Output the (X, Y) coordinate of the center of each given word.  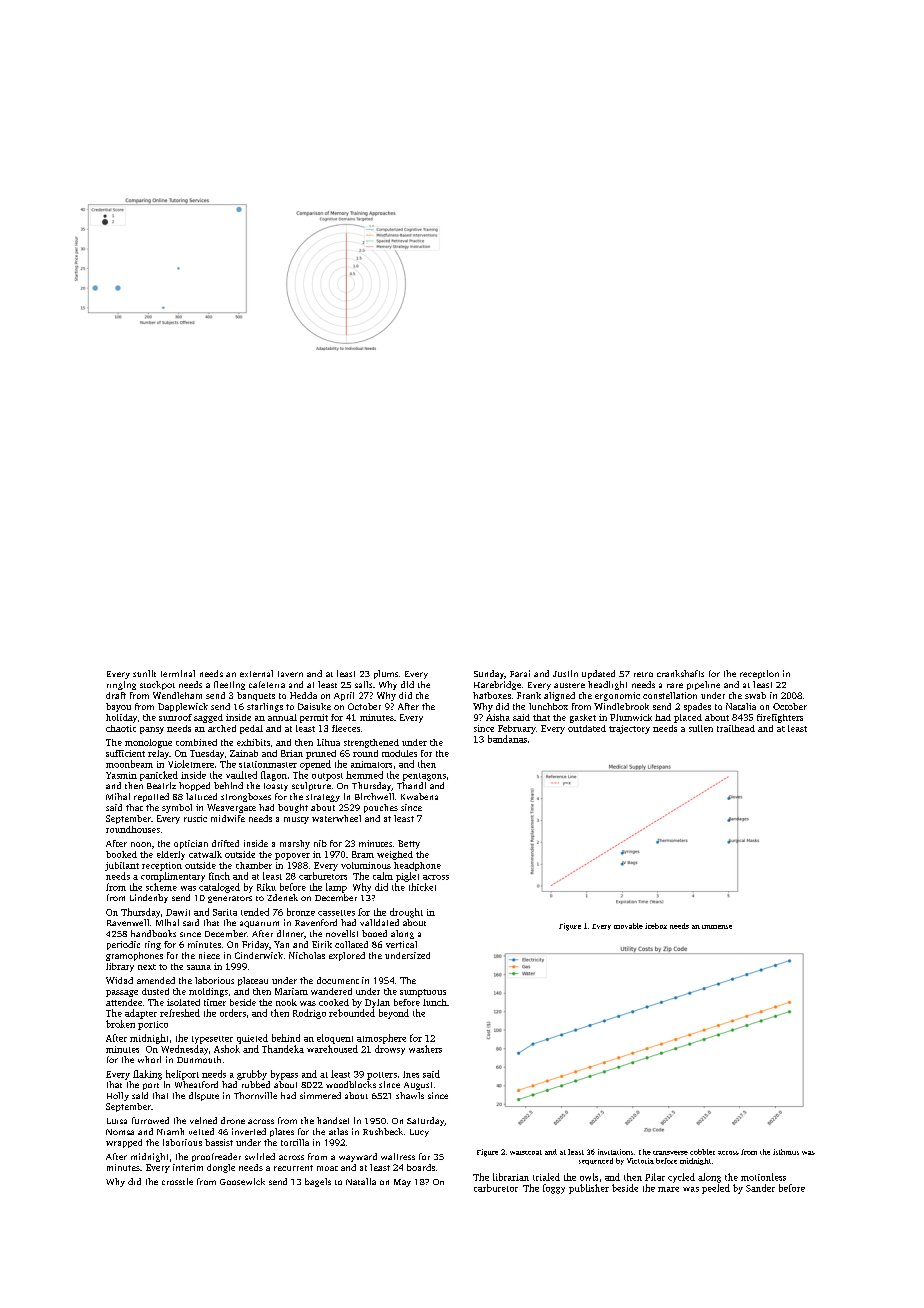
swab (755, 695)
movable (628, 926)
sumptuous (423, 993)
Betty (409, 844)
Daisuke (314, 706)
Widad (119, 980)
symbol (177, 808)
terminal (178, 673)
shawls (410, 1095)
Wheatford (196, 1084)
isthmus (786, 1152)
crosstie (177, 1181)
